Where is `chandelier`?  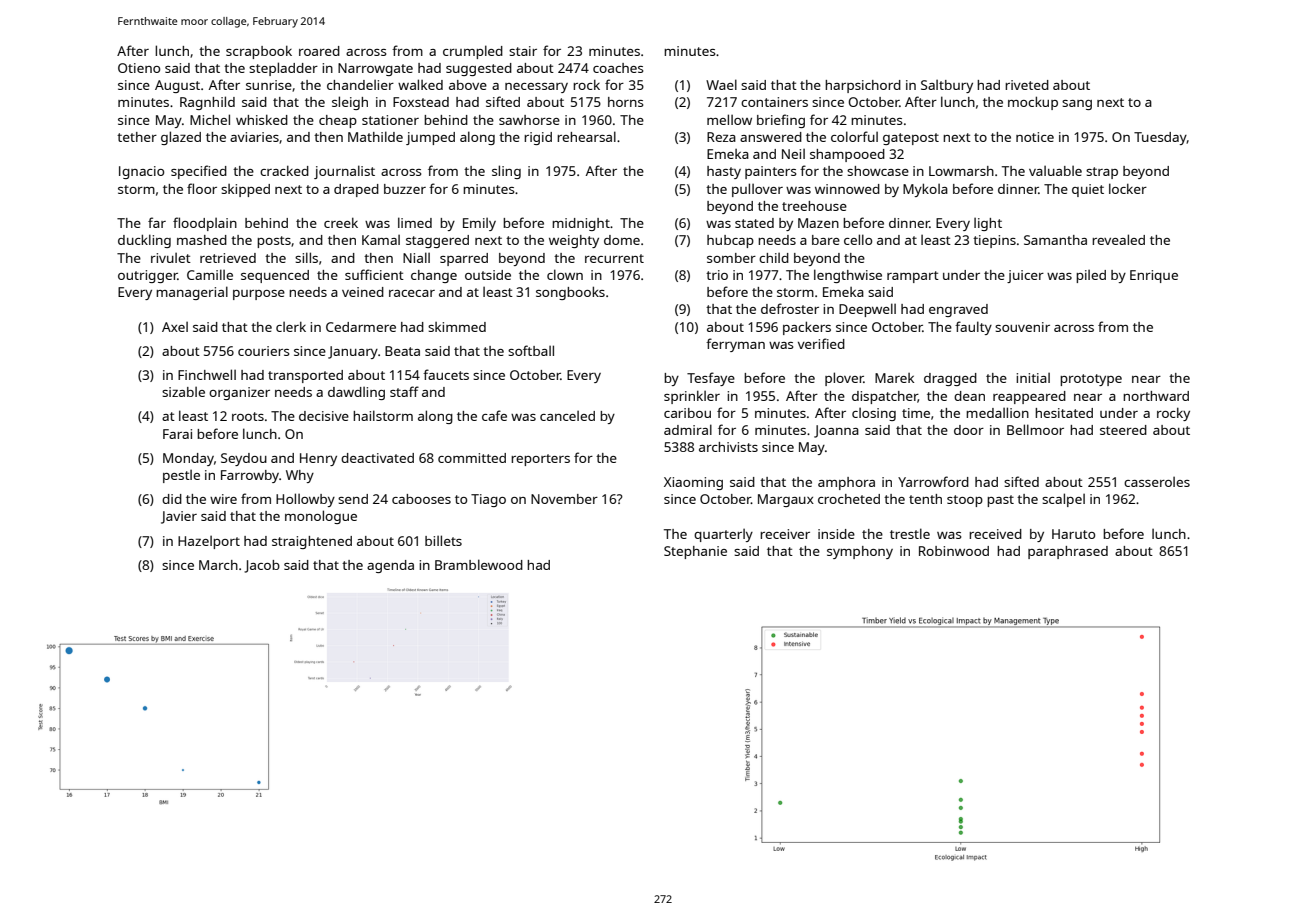 chandelier is located at coordinates (360, 85).
